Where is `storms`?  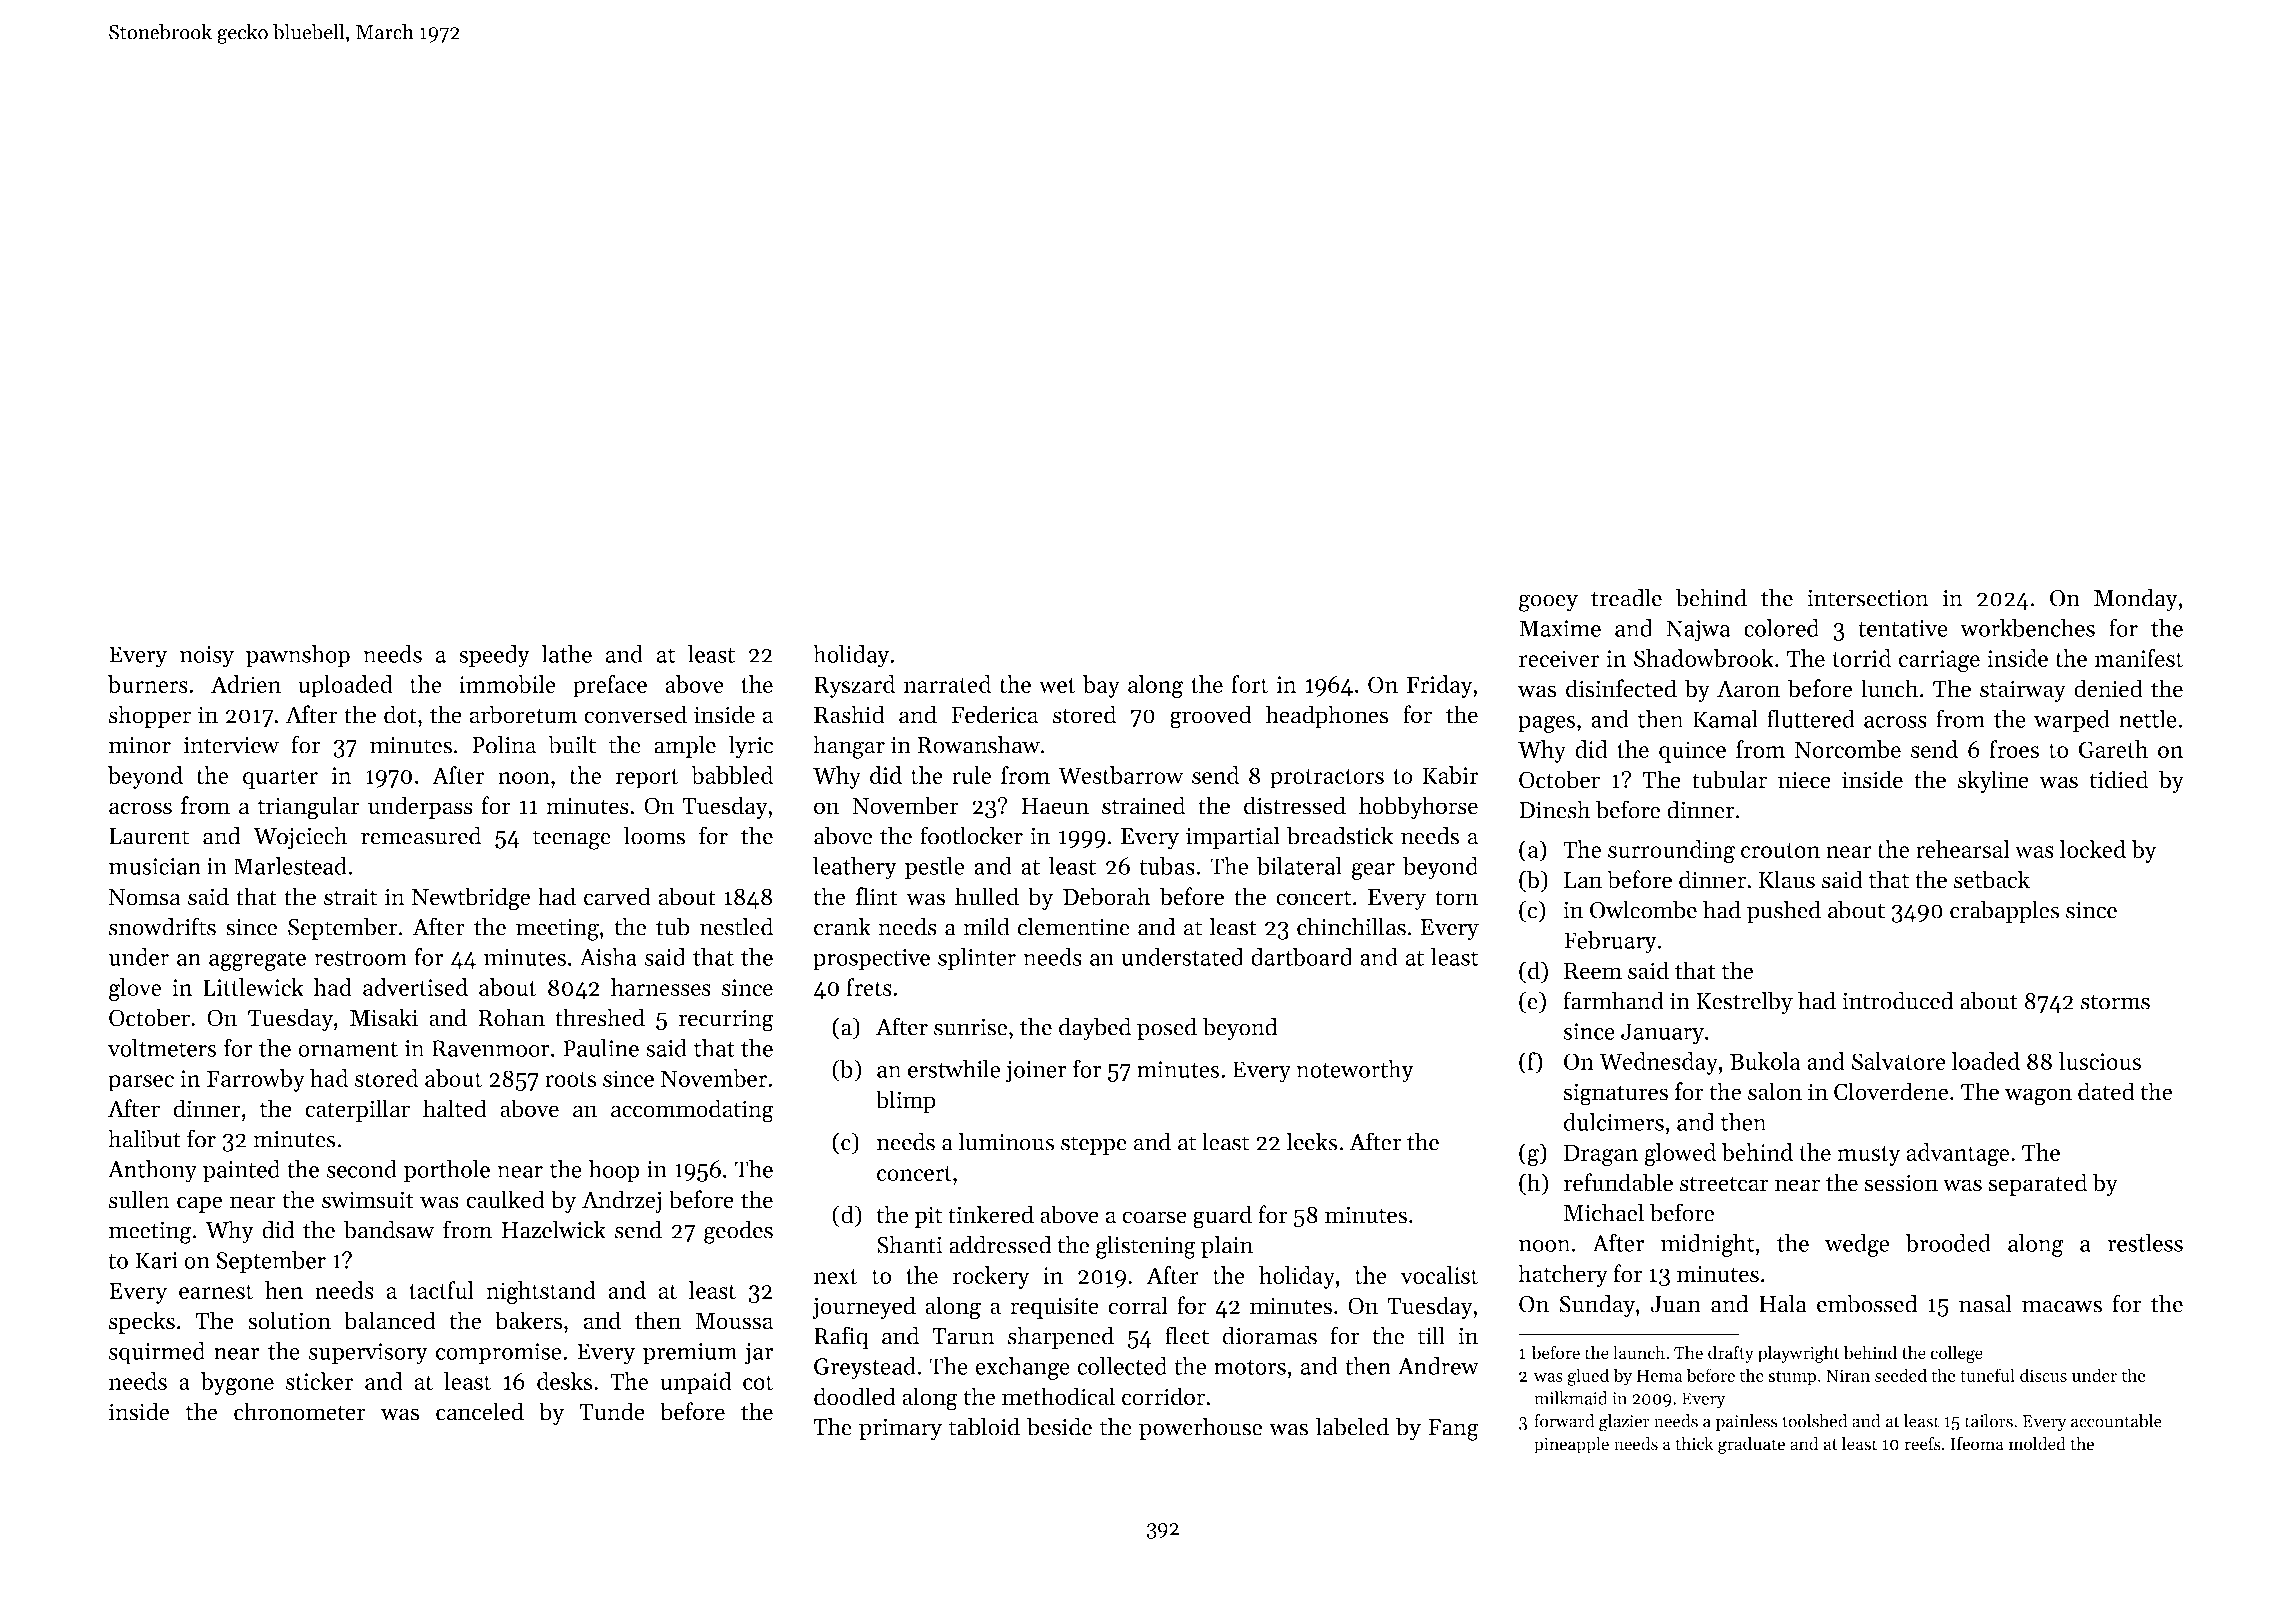
storms is located at coordinates (2115, 1002).
